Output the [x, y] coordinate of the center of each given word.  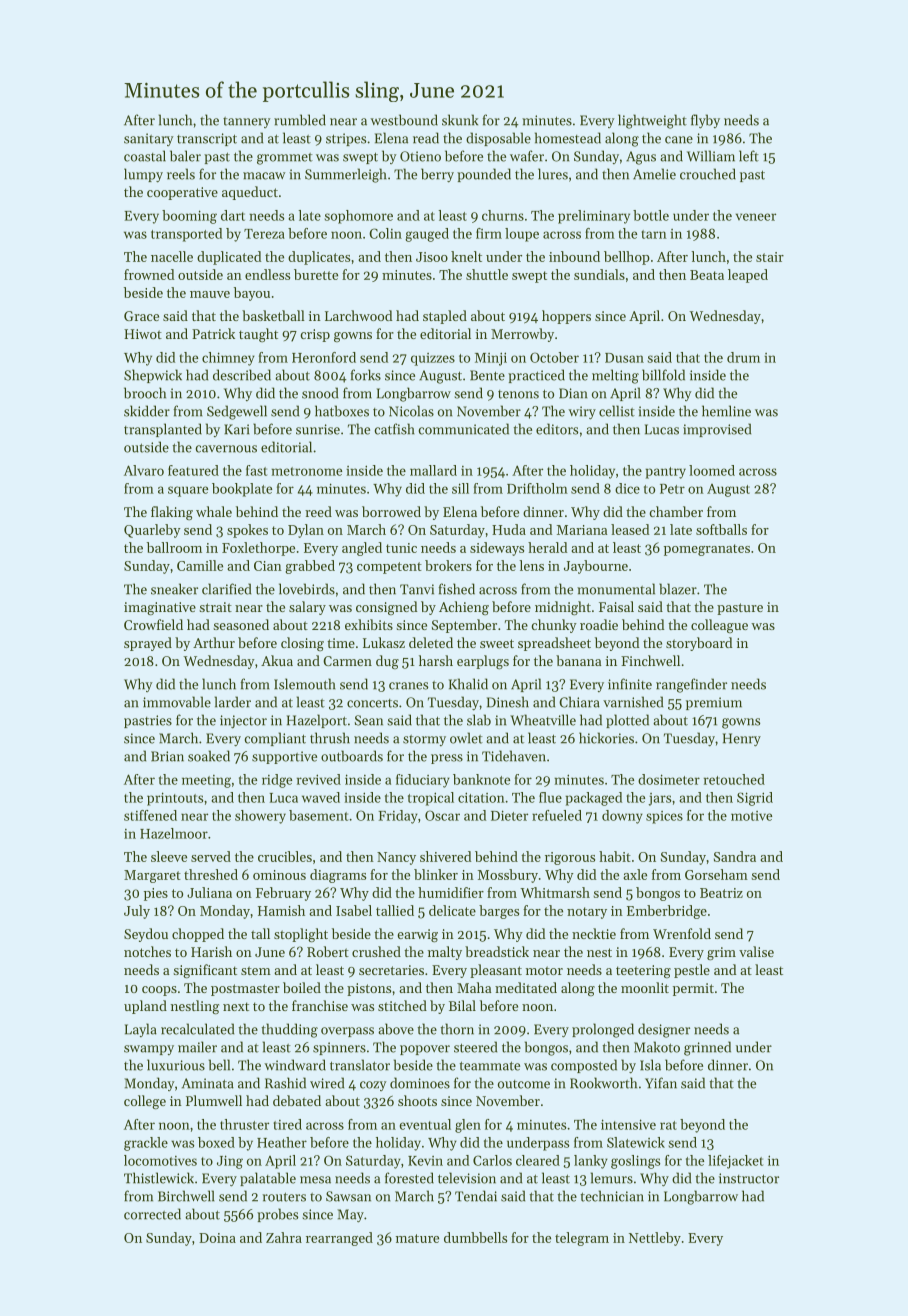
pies [156, 894]
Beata [707, 275]
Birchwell [186, 1196]
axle [635, 874]
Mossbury [508, 876]
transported [186, 235]
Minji [491, 359]
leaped [748, 276]
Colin [385, 233]
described [242, 375]
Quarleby [152, 531]
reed [318, 511]
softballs [721, 529]
